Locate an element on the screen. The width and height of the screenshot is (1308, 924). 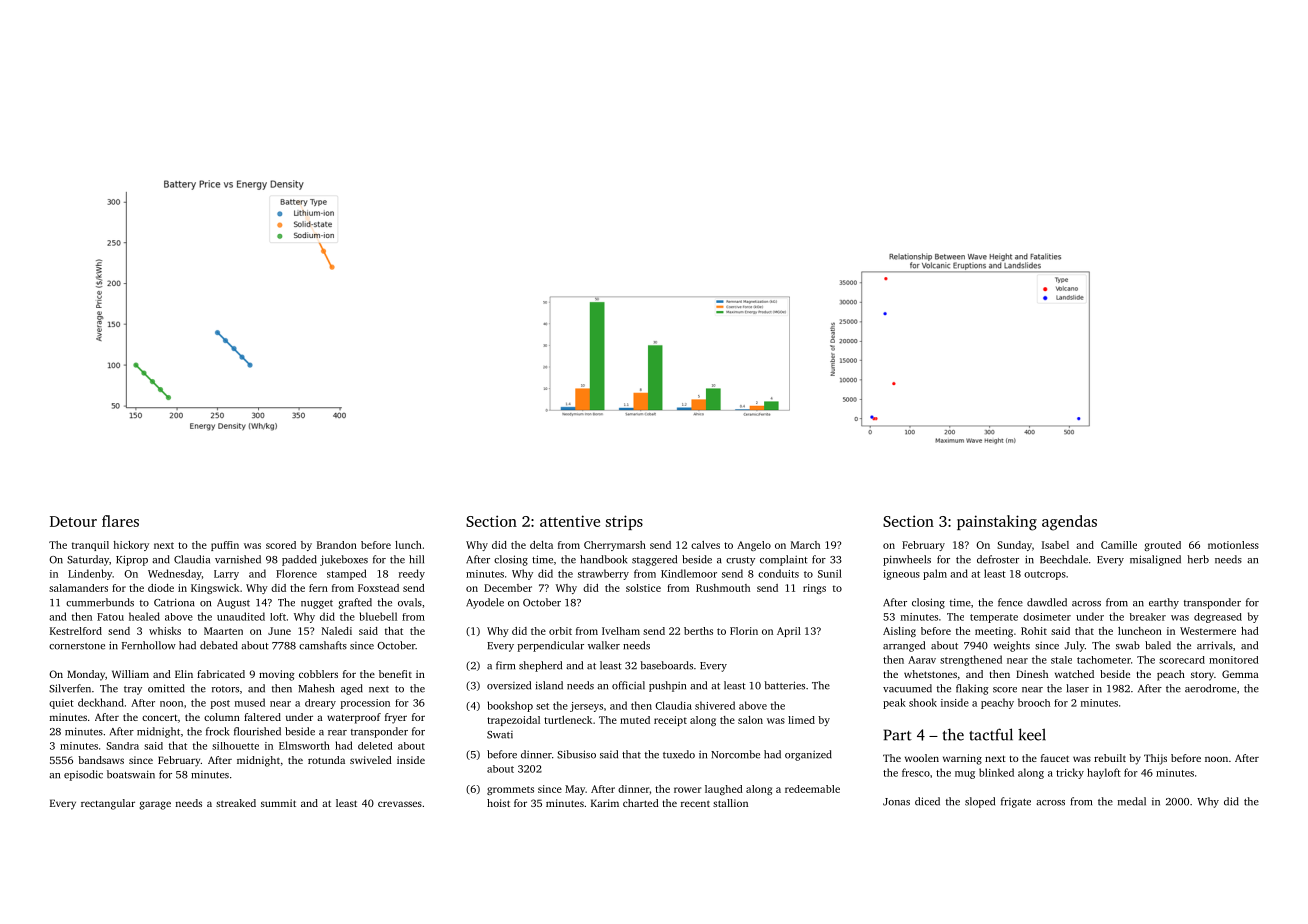
painstaking is located at coordinates (997, 523).
